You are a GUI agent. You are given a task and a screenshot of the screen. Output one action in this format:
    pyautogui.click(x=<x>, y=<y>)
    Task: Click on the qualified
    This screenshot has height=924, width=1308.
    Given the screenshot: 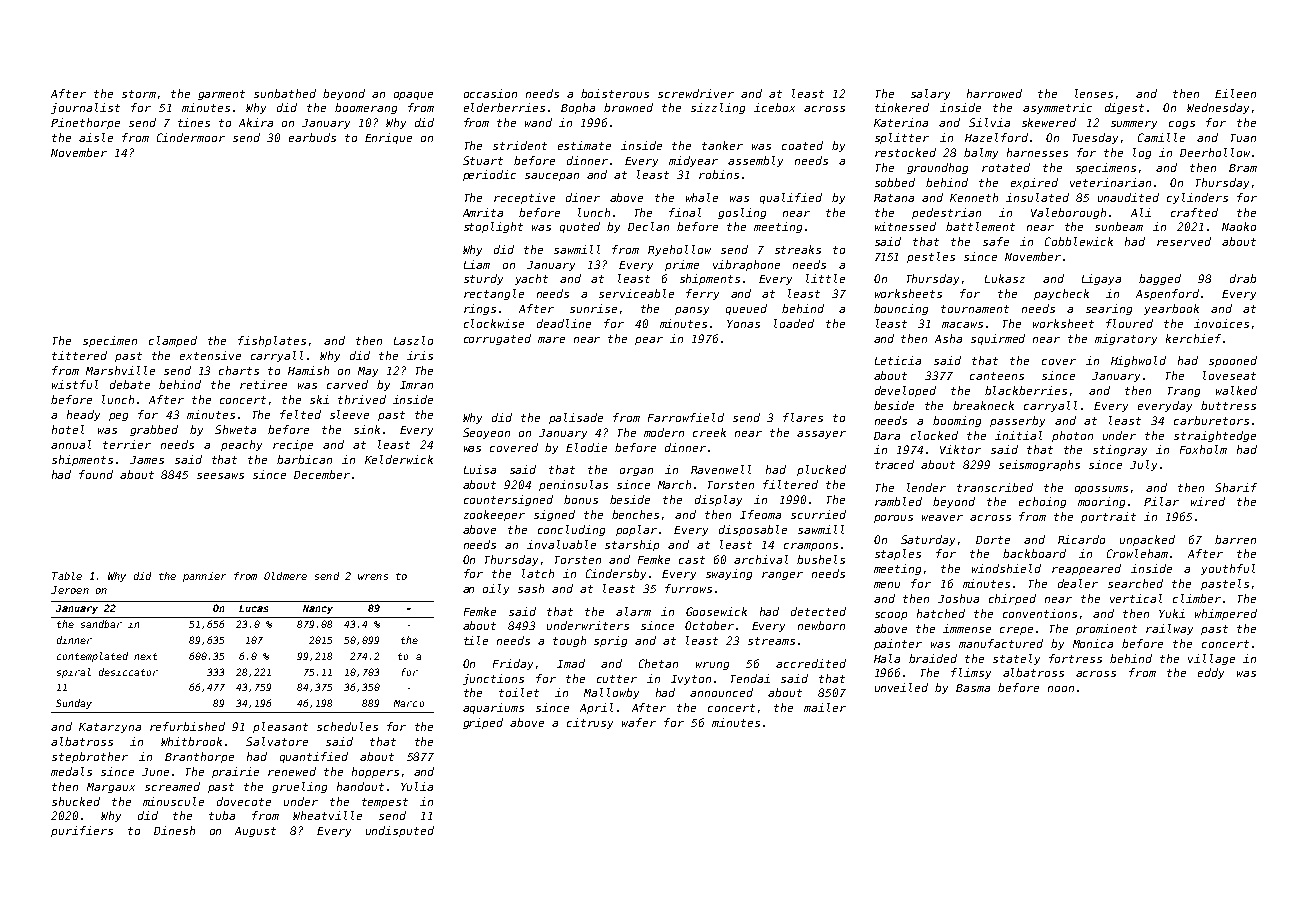 What is the action you would take?
    pyautogui.click(x=791, y=198)
